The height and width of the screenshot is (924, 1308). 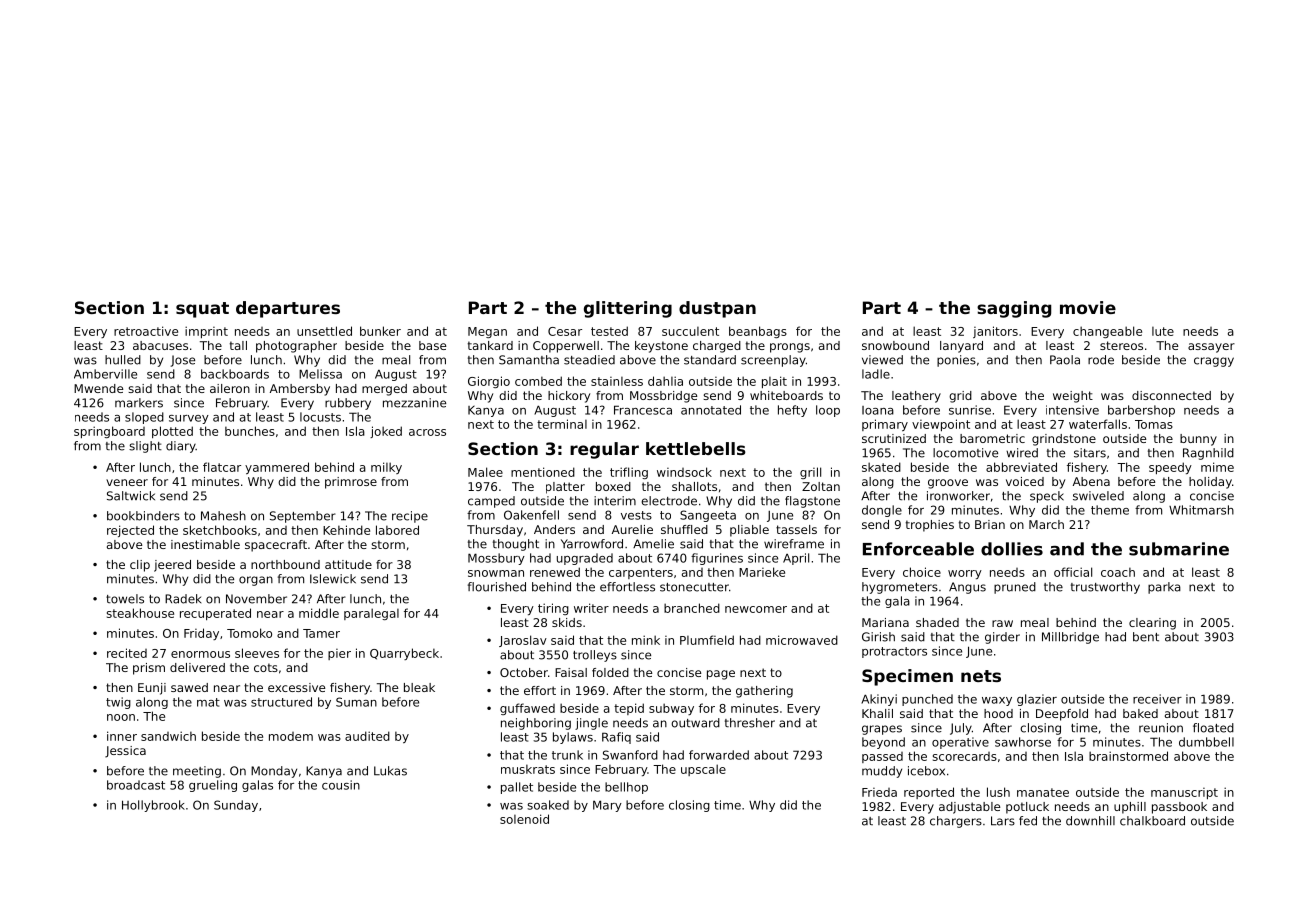 I want to click on enormous, so click(x=200, y=654).
